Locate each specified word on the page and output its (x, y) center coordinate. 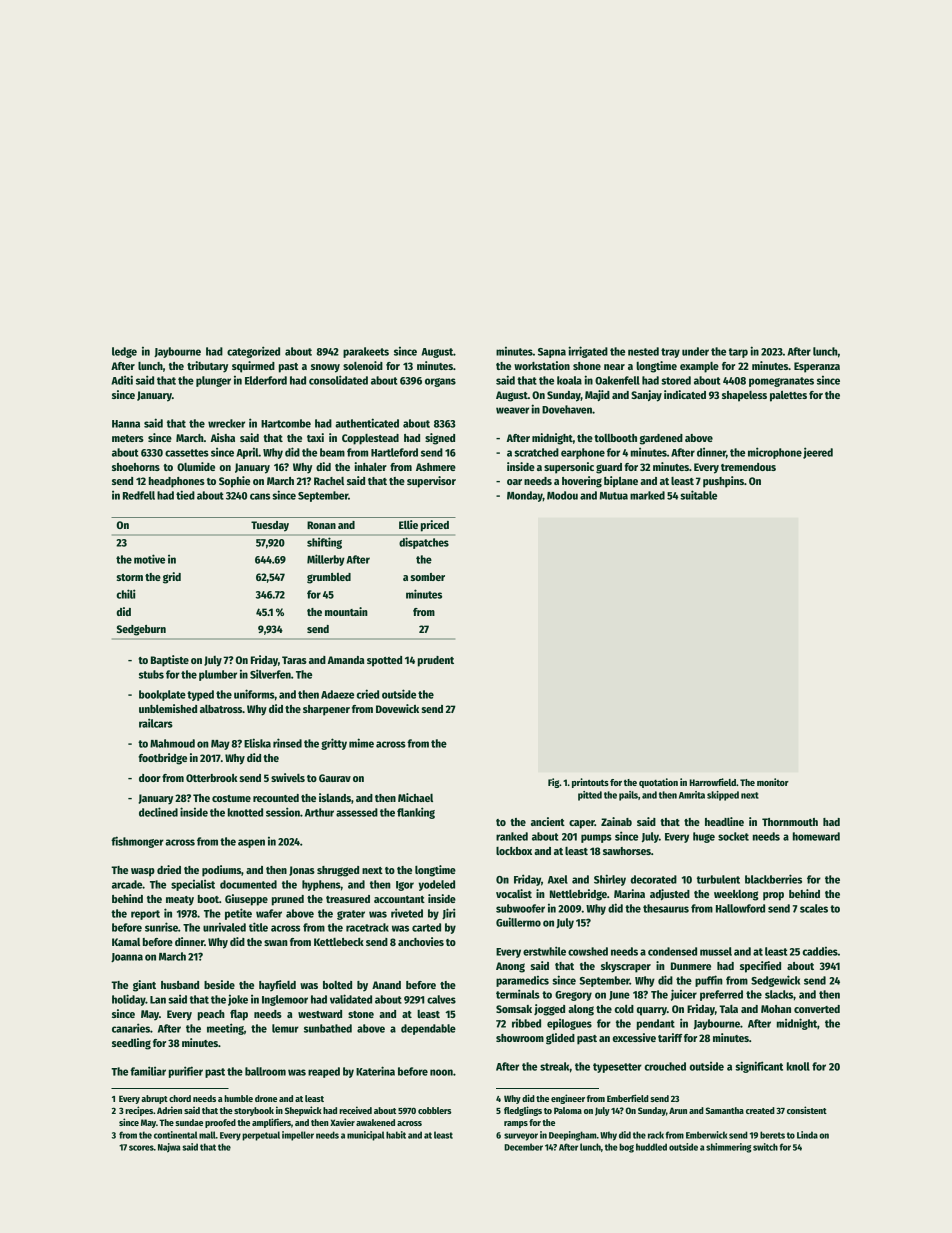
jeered (818, 453)
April (247, 453)
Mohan (776, 1009)
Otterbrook (212, 778)
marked (647, 495)
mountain (346, 611)
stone (361, 1014)
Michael (415, 797)
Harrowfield (712, 782)
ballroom (265, 1071)
